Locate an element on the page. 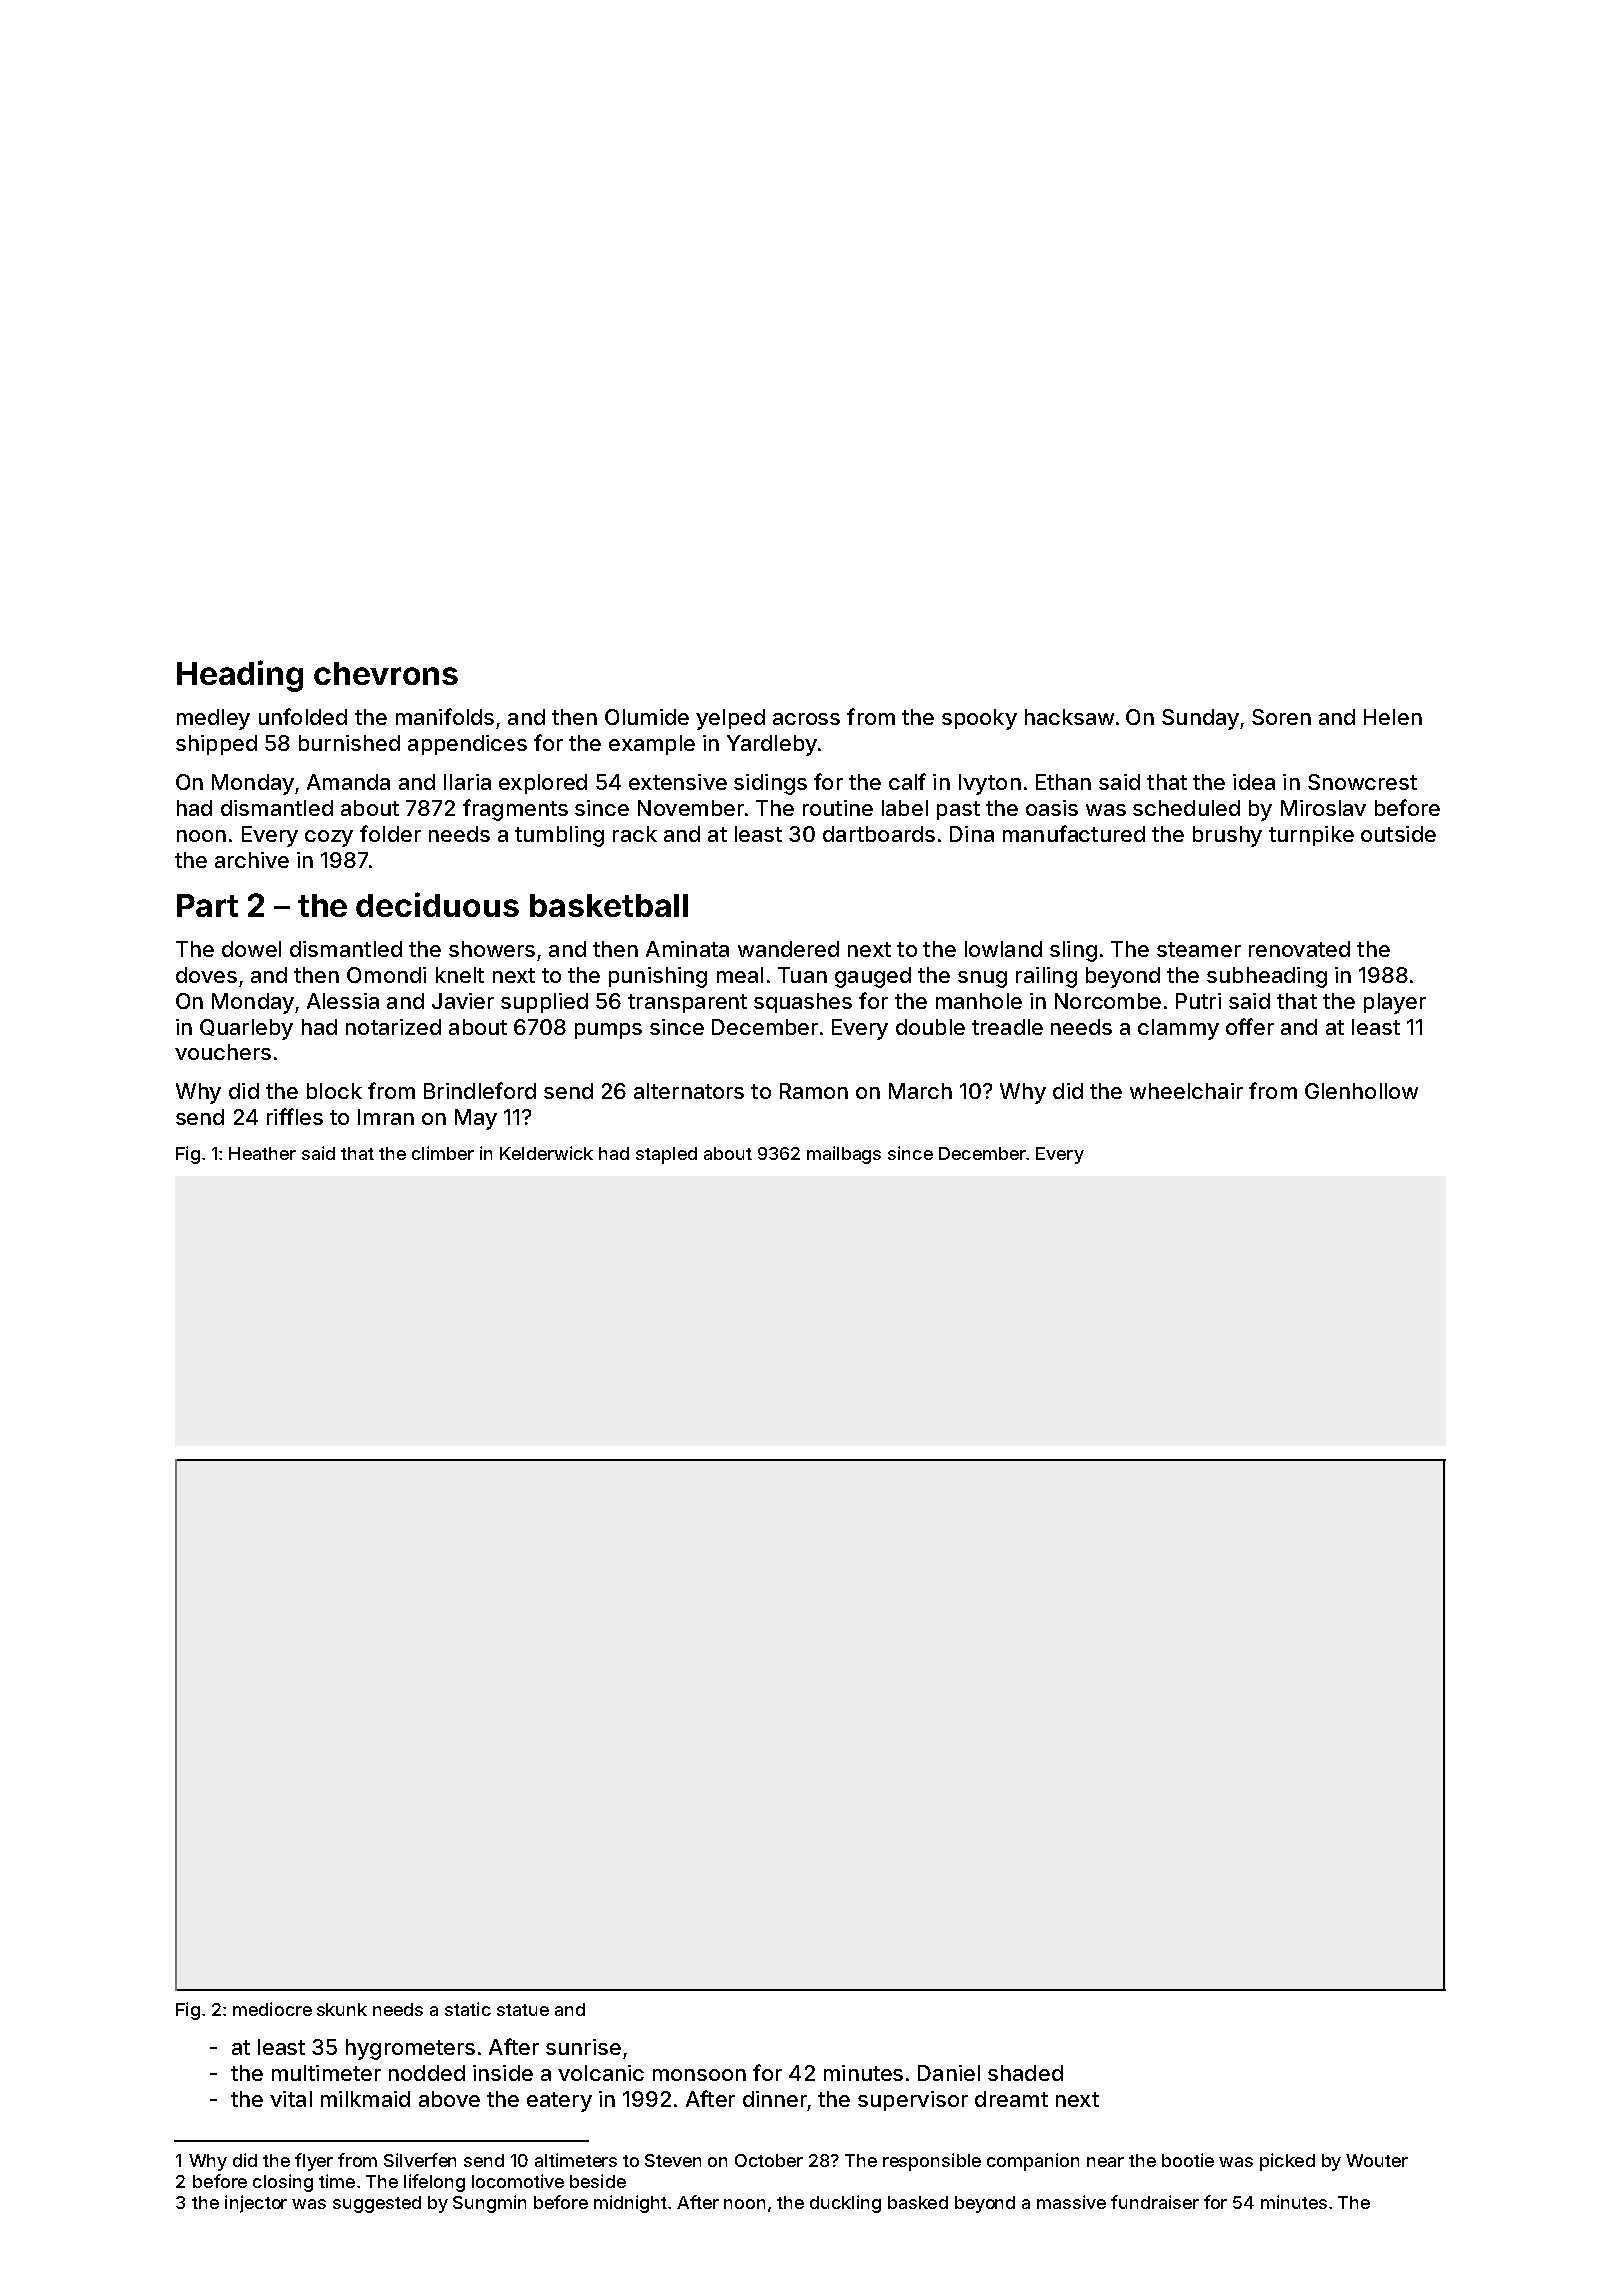 Image resolution: width=1620 pixels, height=2292 pixels. chevrons is located at coordinates (386, 673).
